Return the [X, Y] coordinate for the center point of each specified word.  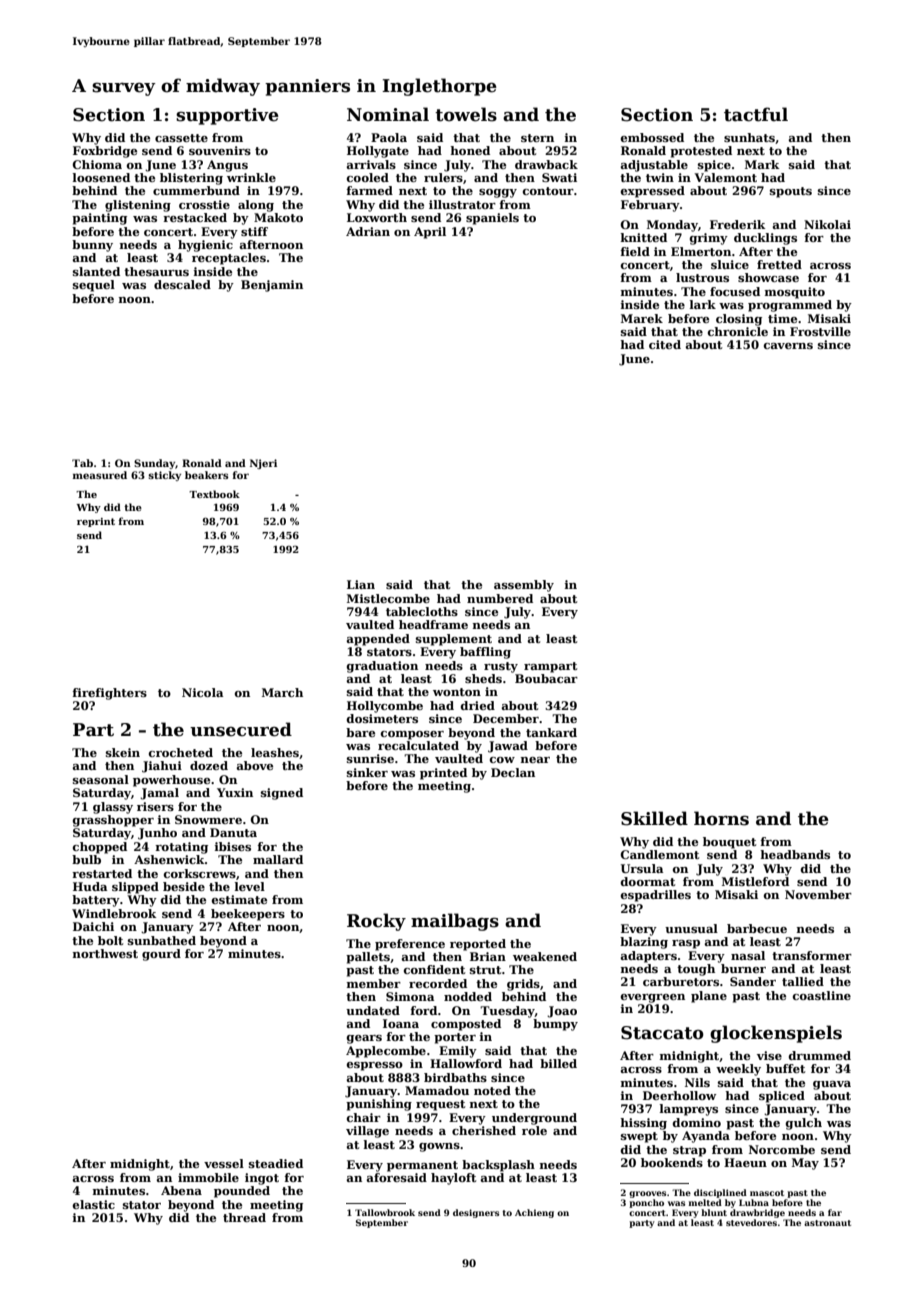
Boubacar [546, 678]
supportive [227, 116]
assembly [524, 586]
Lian [361, 584]
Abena [181, 1190]
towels [466, 114]
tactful [756, 114]
